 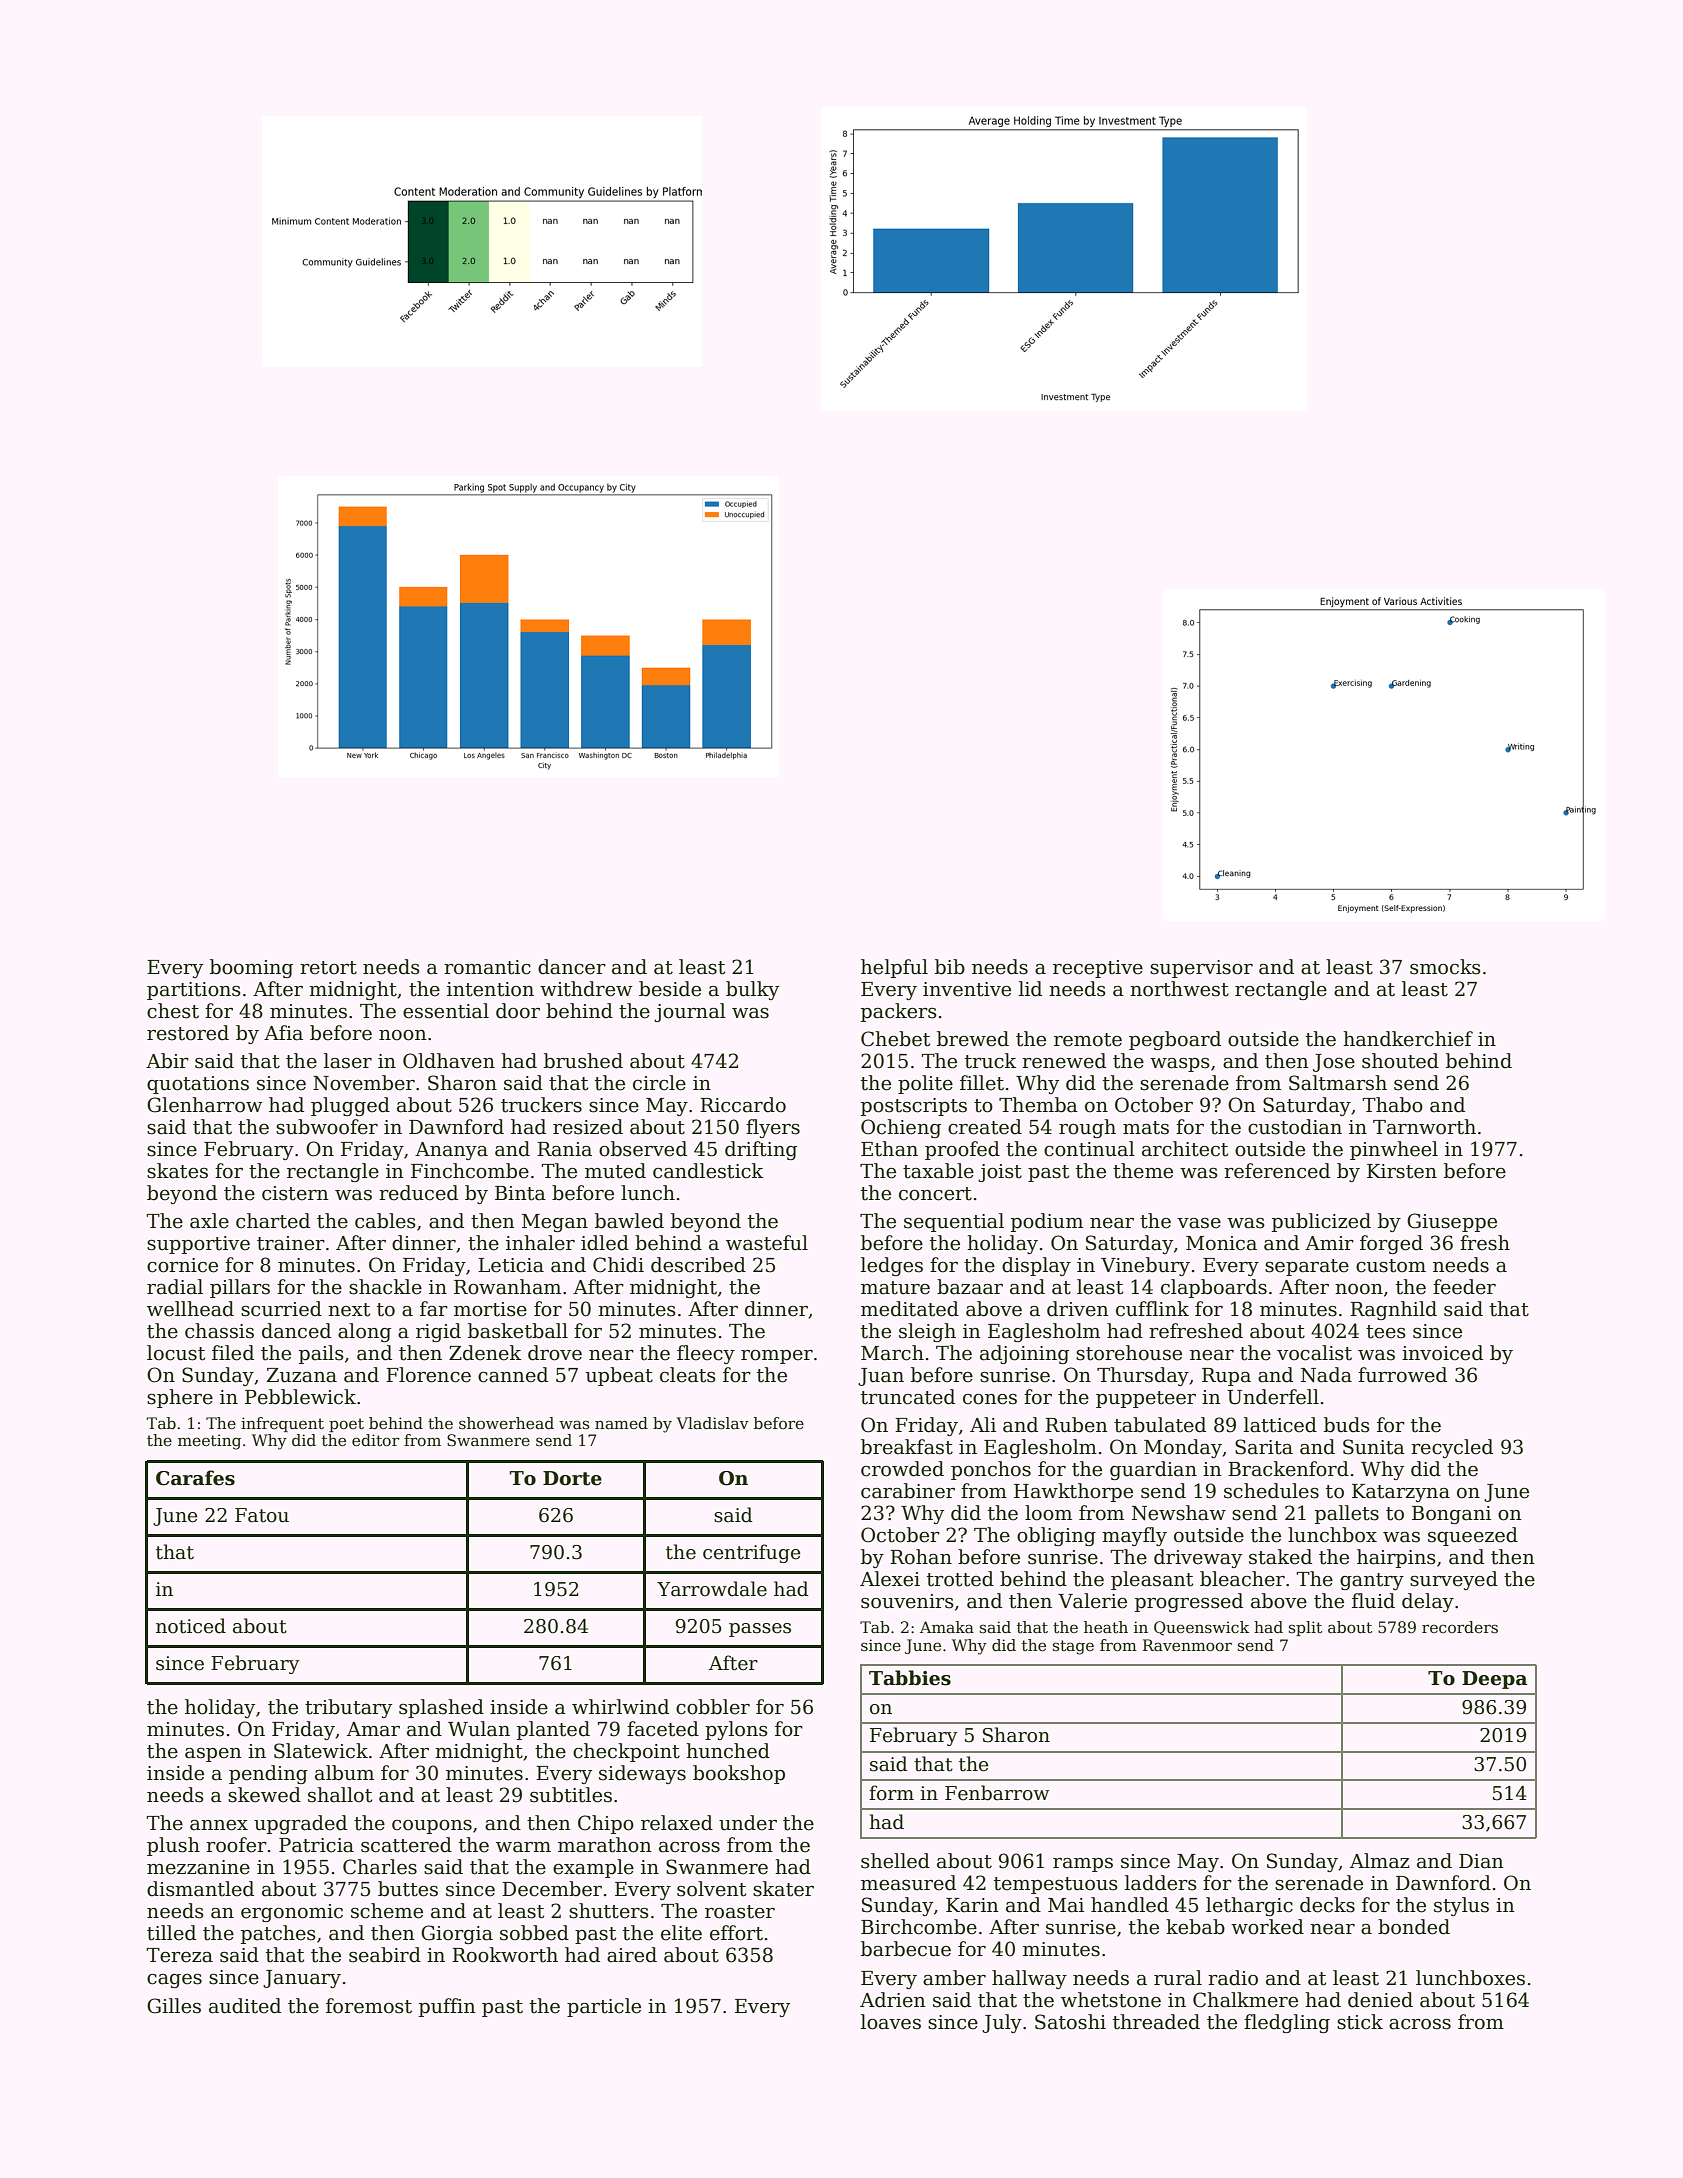 I want to click on foremost, so click(x=369, y=2006).
